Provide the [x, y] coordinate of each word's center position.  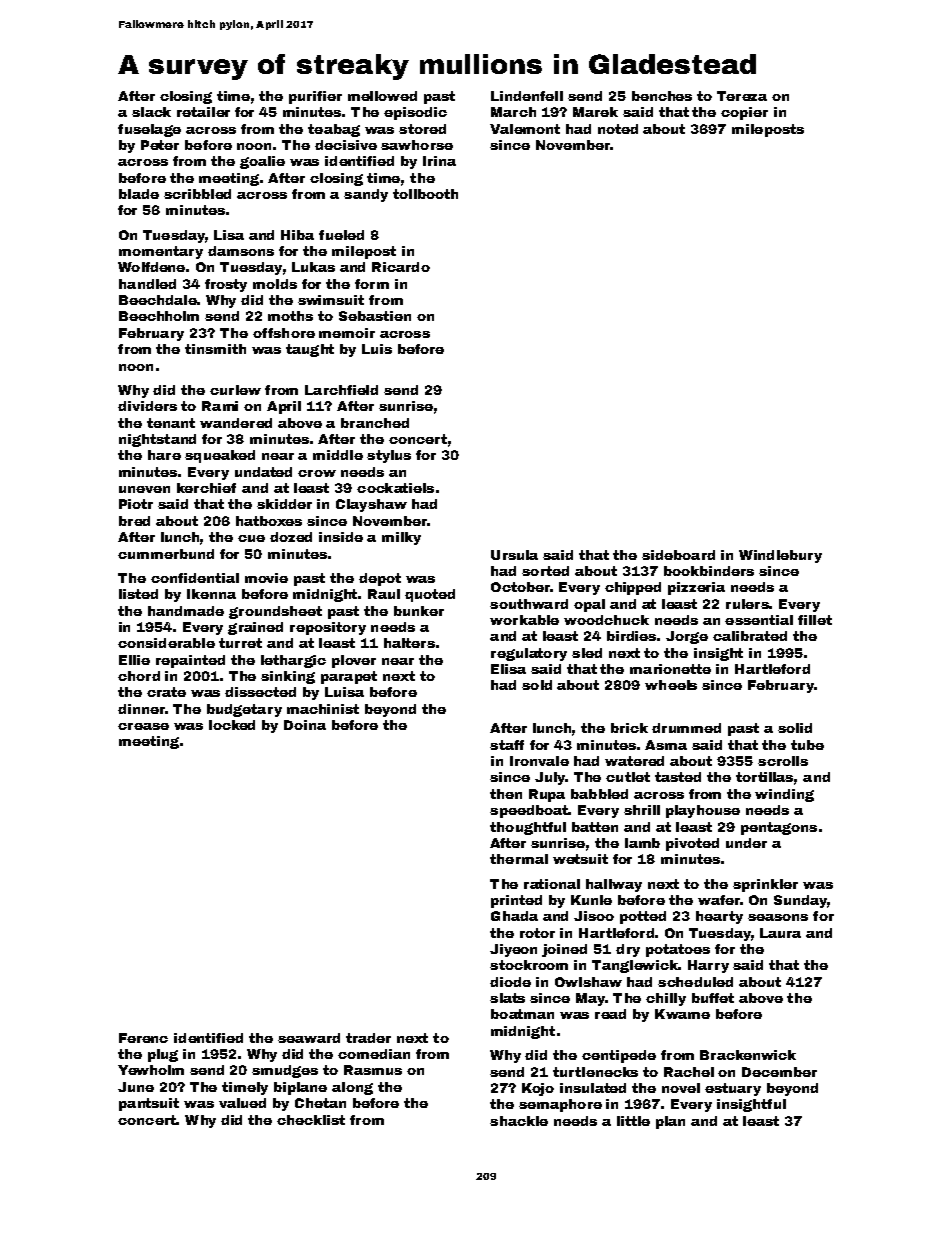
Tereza [742, 96]
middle [338, 455]
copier [744, 113]
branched [375, 423]
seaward [309, 1038]
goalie [262, 162]
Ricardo [401, 267]
